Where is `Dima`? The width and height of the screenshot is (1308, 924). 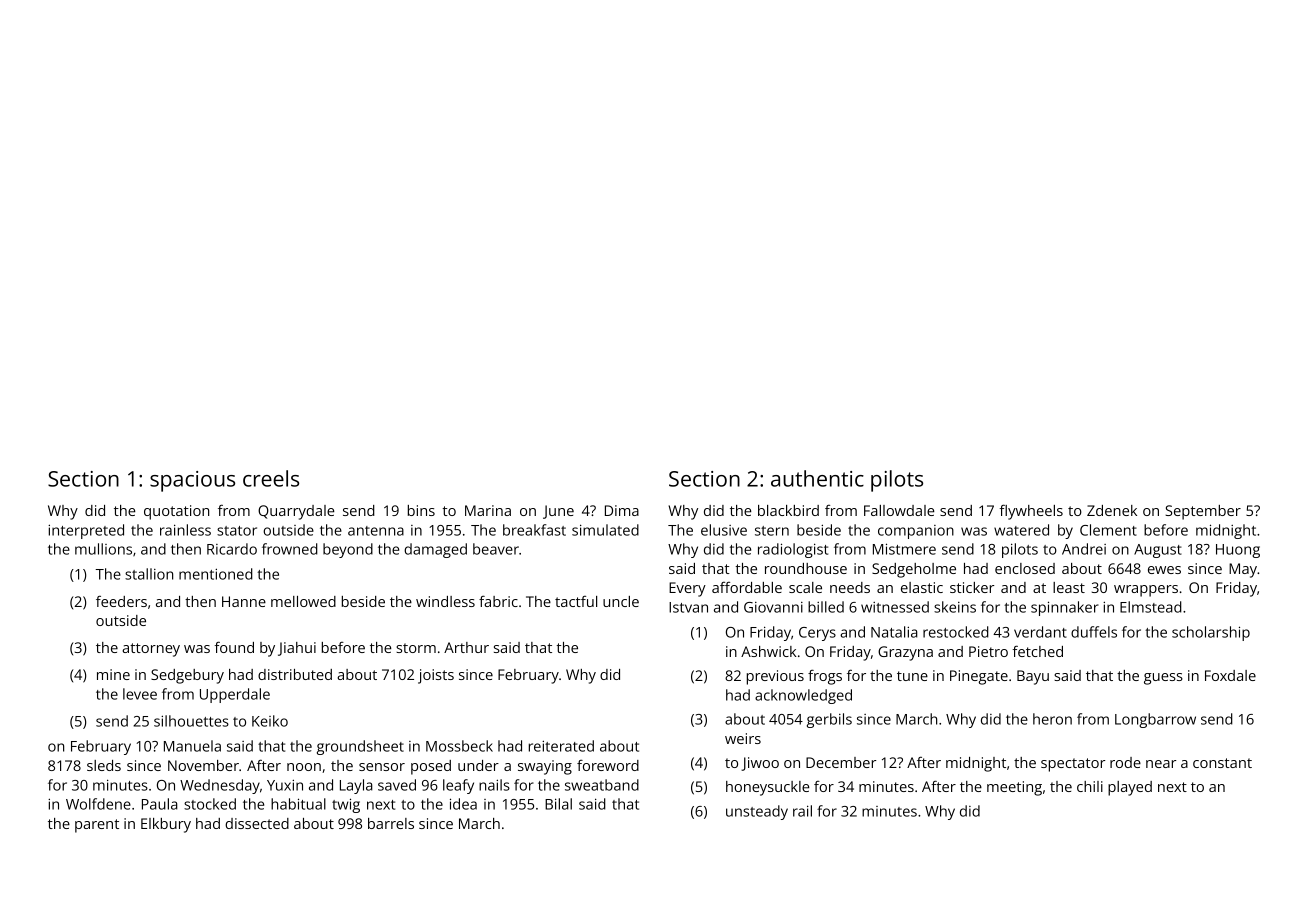
Dima is located at coordinates (622, 510).
